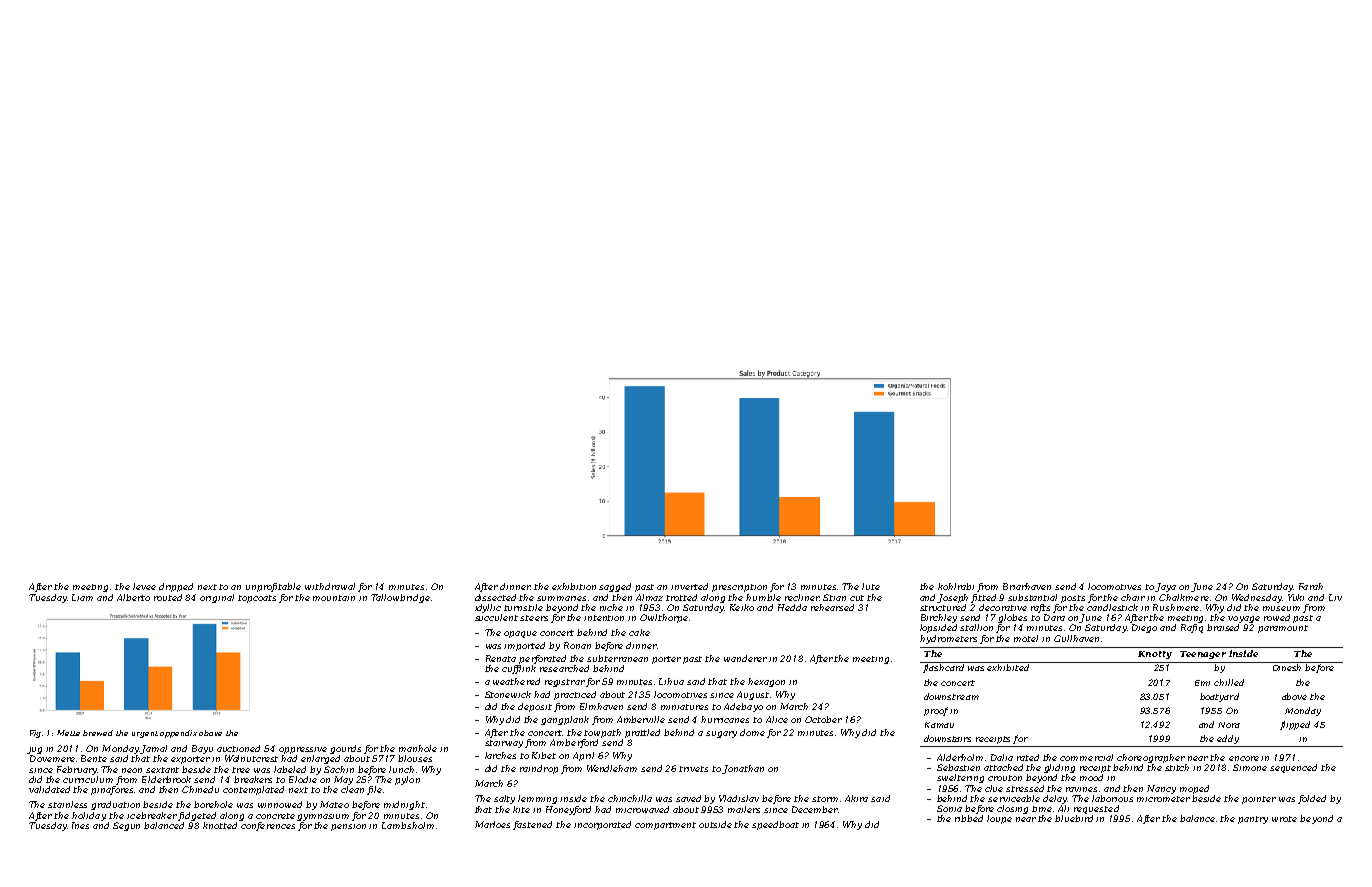  Describe the element at coordinates (519, 669) in the document. I see `cufflink` at that location.
